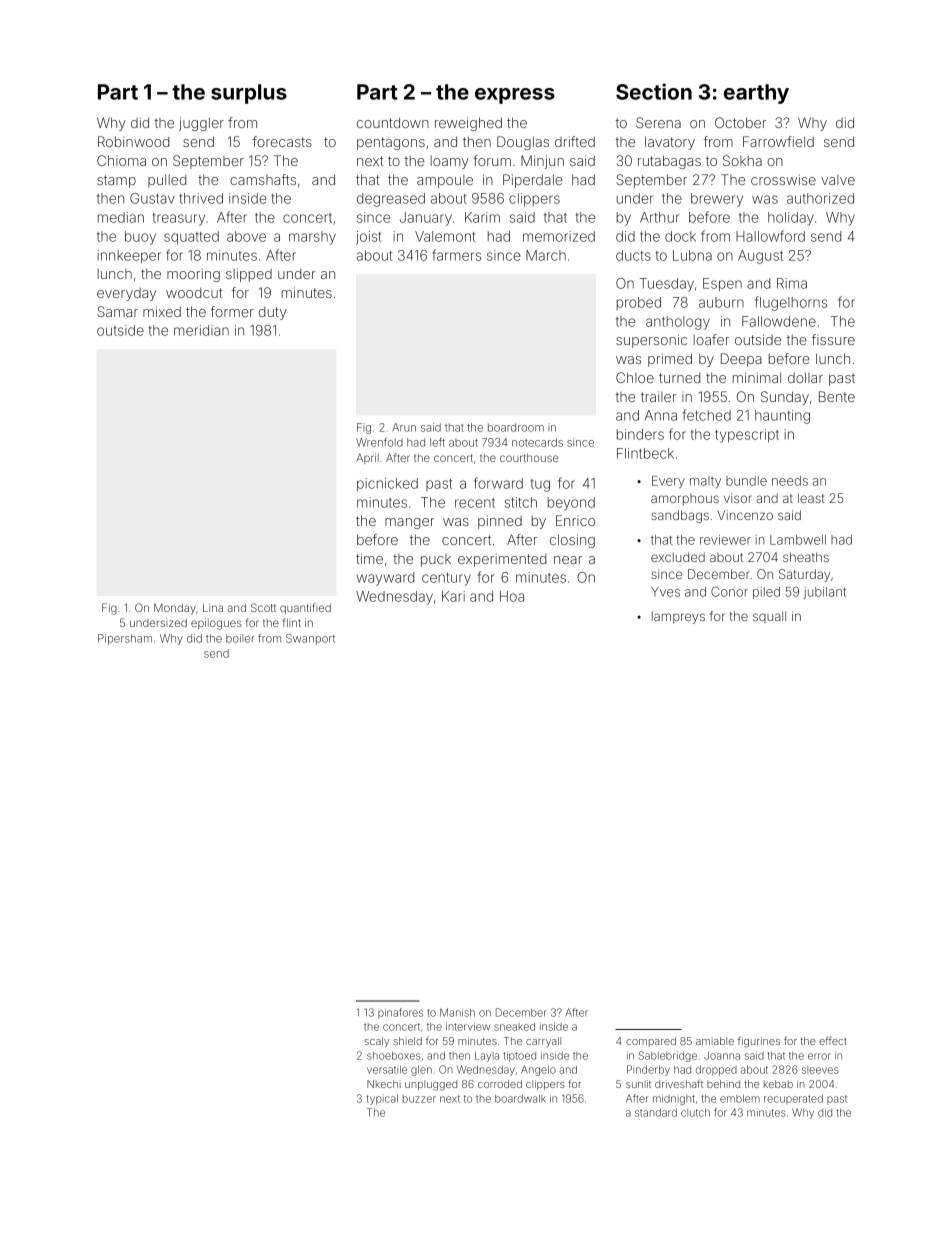  Describe the element at coordinates (263, 179) in the screenshot. I see `camshafts` at that location.
